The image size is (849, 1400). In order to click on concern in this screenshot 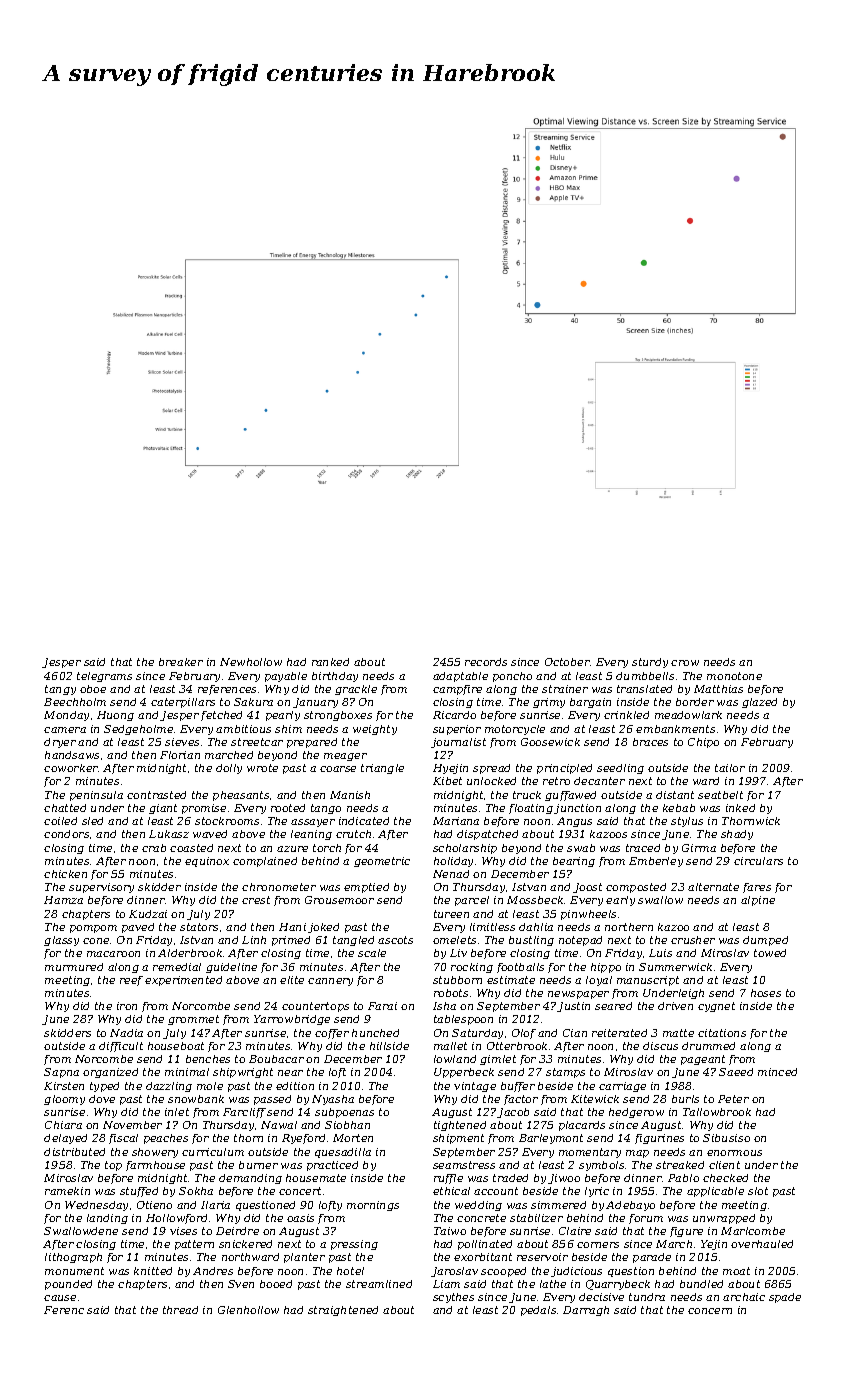, I will do `click(710, 1311)`.
